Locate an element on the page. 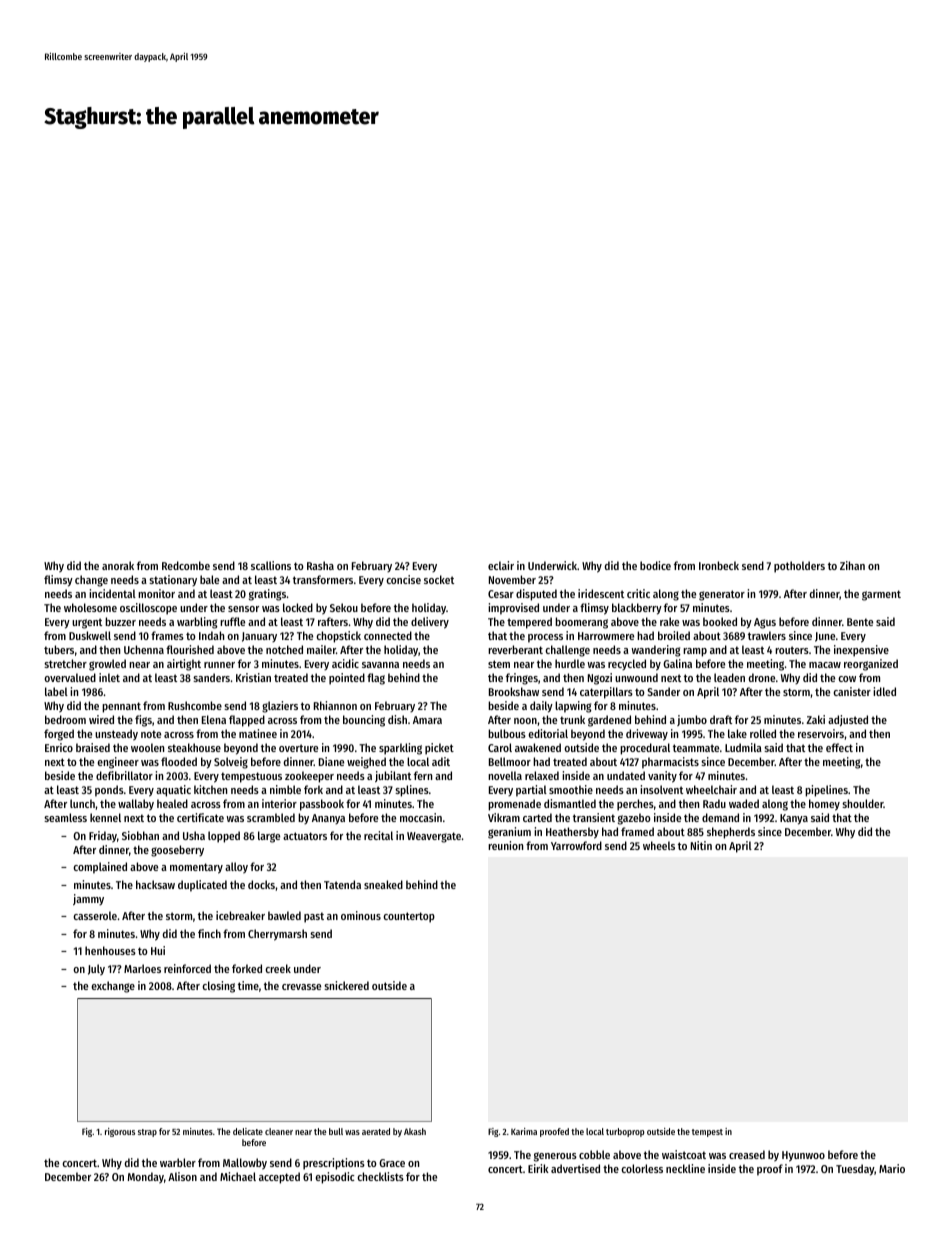 Image resolution: width=952 pixels, height=1233 pixels. trawlers is located at coordinates (767, 635).
